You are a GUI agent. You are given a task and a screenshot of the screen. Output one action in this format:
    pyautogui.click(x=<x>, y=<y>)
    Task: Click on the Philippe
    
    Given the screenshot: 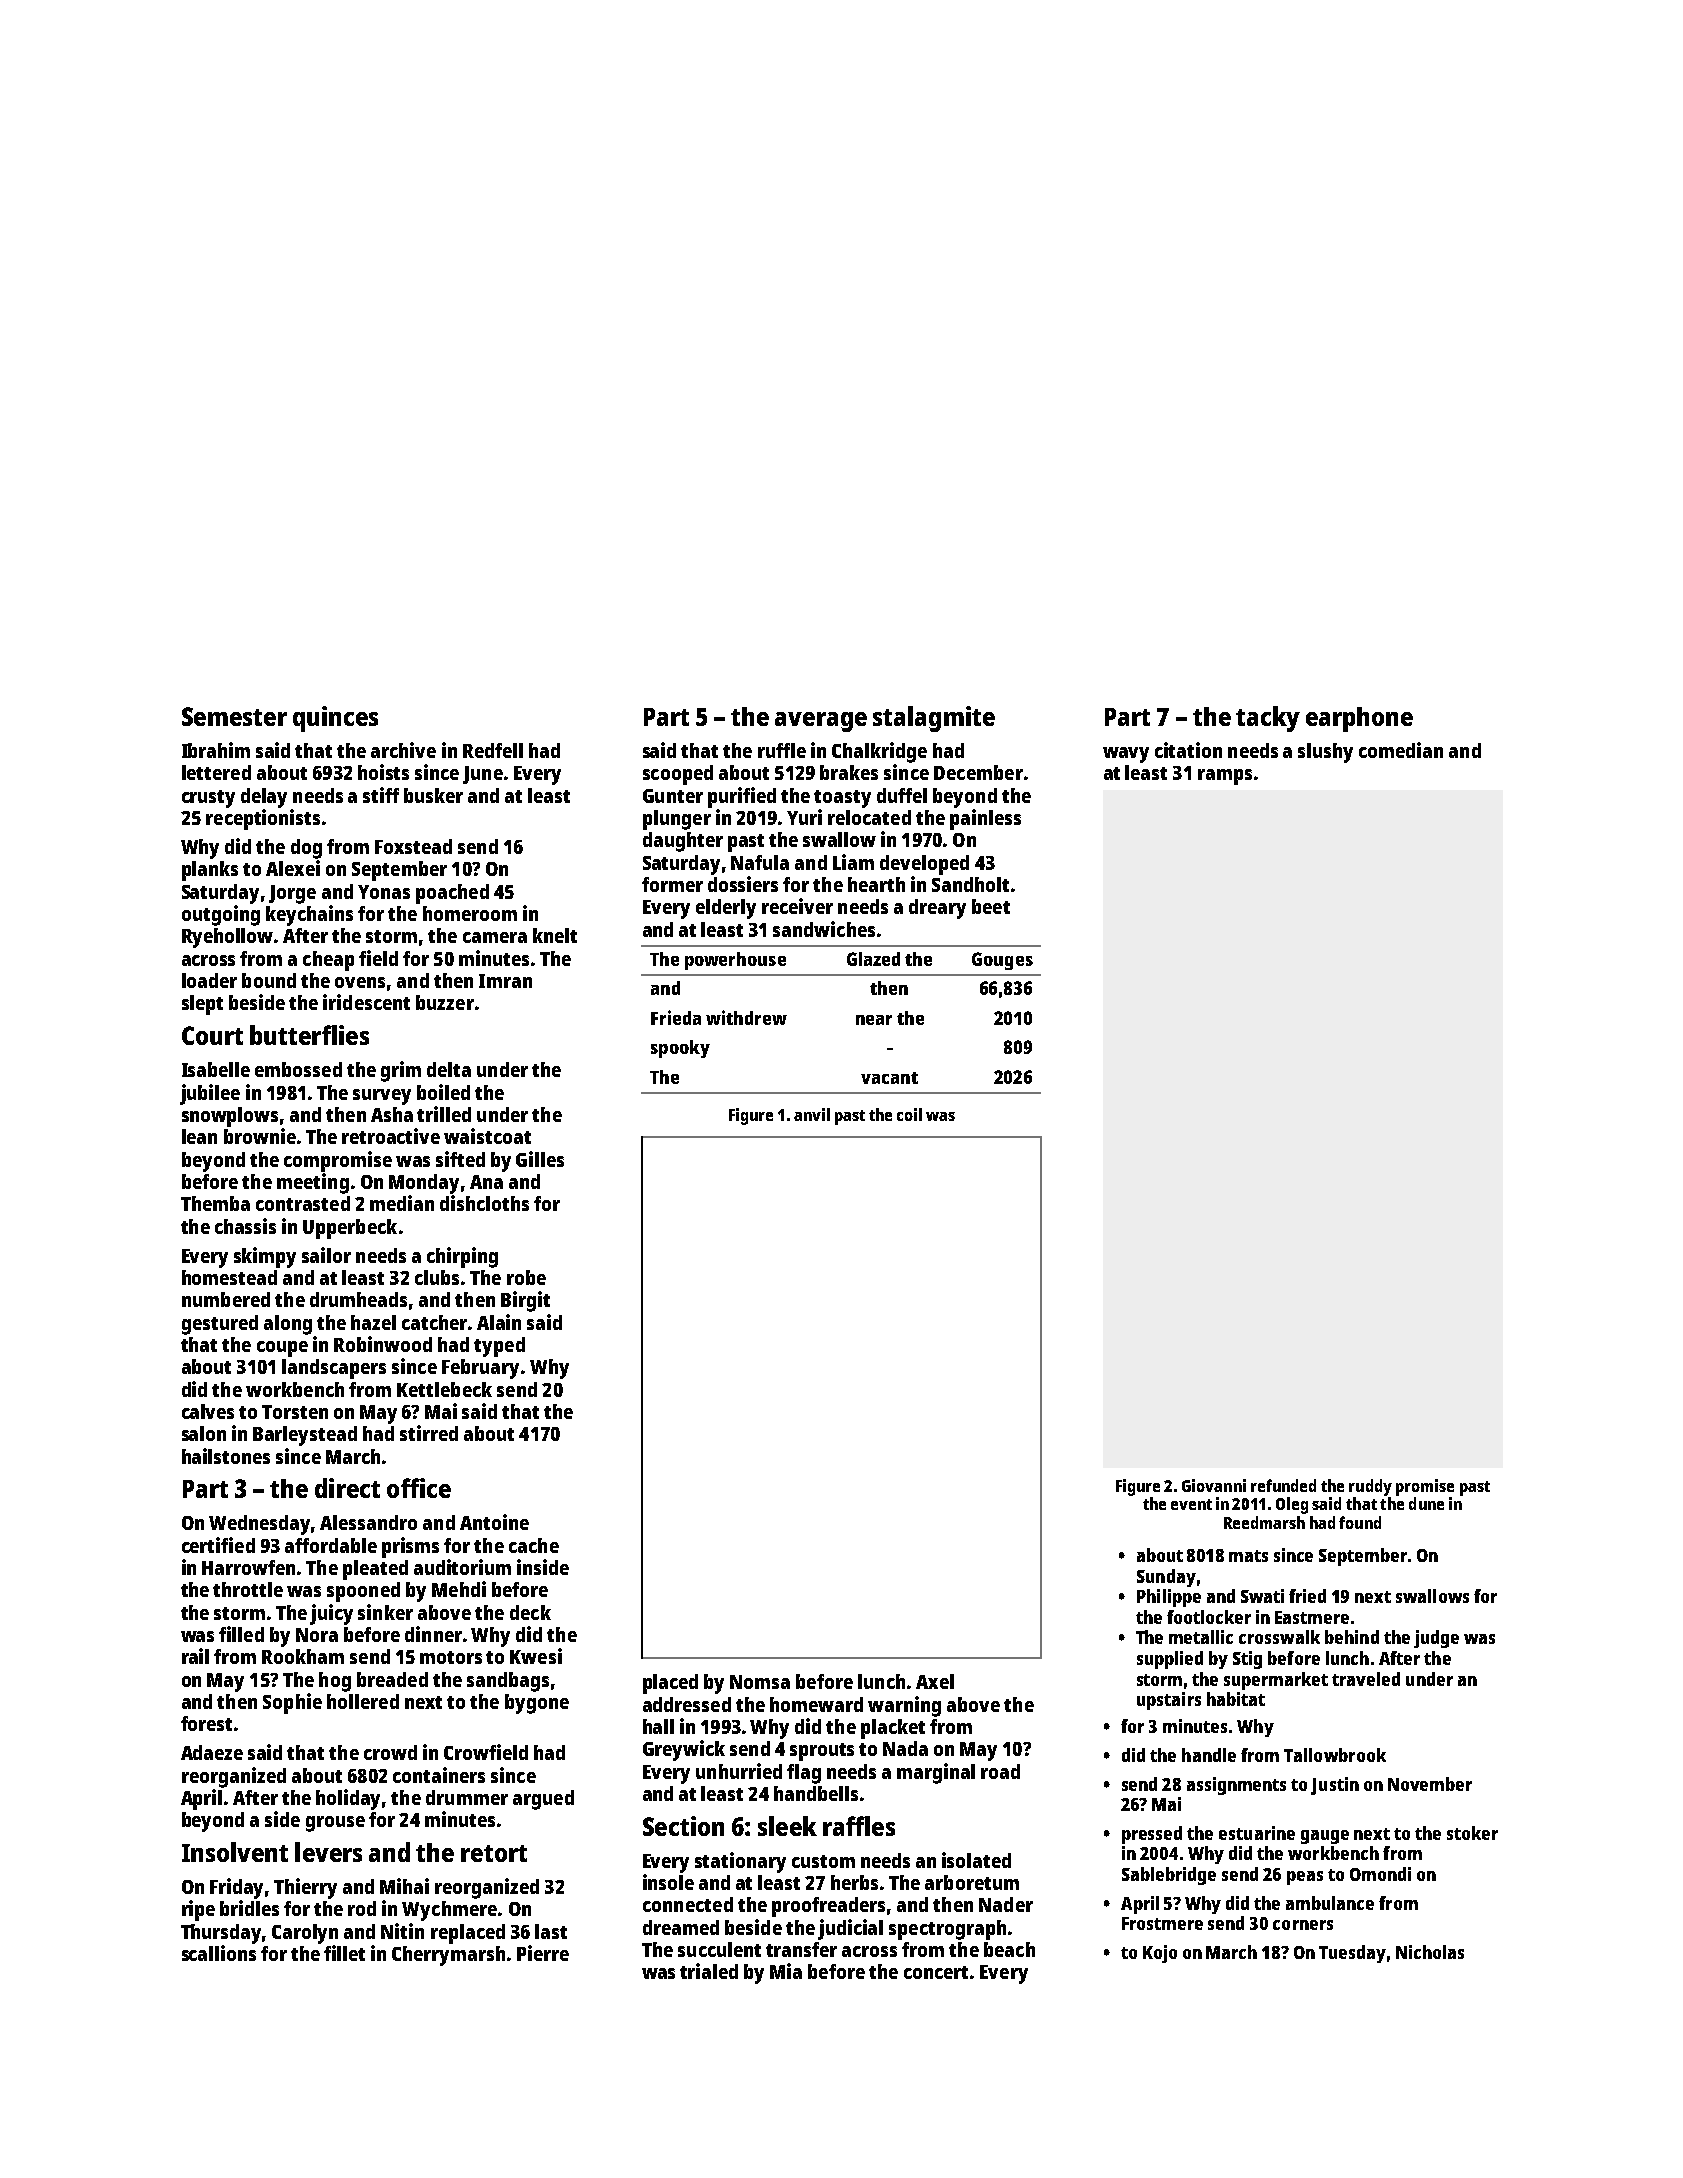 What is the action you would take?
    pyautogui.click(x=1169, y=1598)
